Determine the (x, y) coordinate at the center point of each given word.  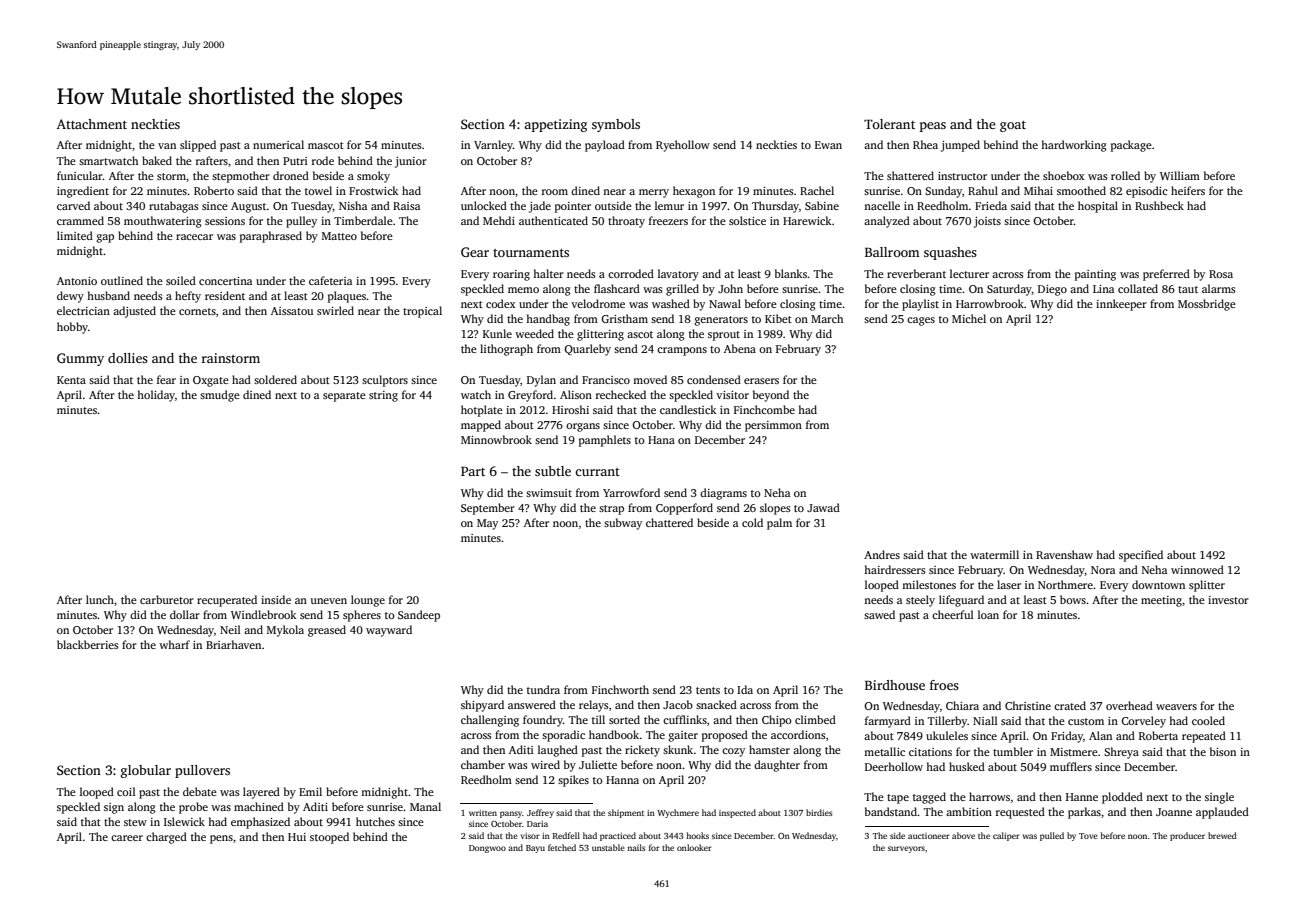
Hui (297, 837)
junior (411, 162)
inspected (737, 813)
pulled (1052, 836)
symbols (616, 125)
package (1131, 146)
